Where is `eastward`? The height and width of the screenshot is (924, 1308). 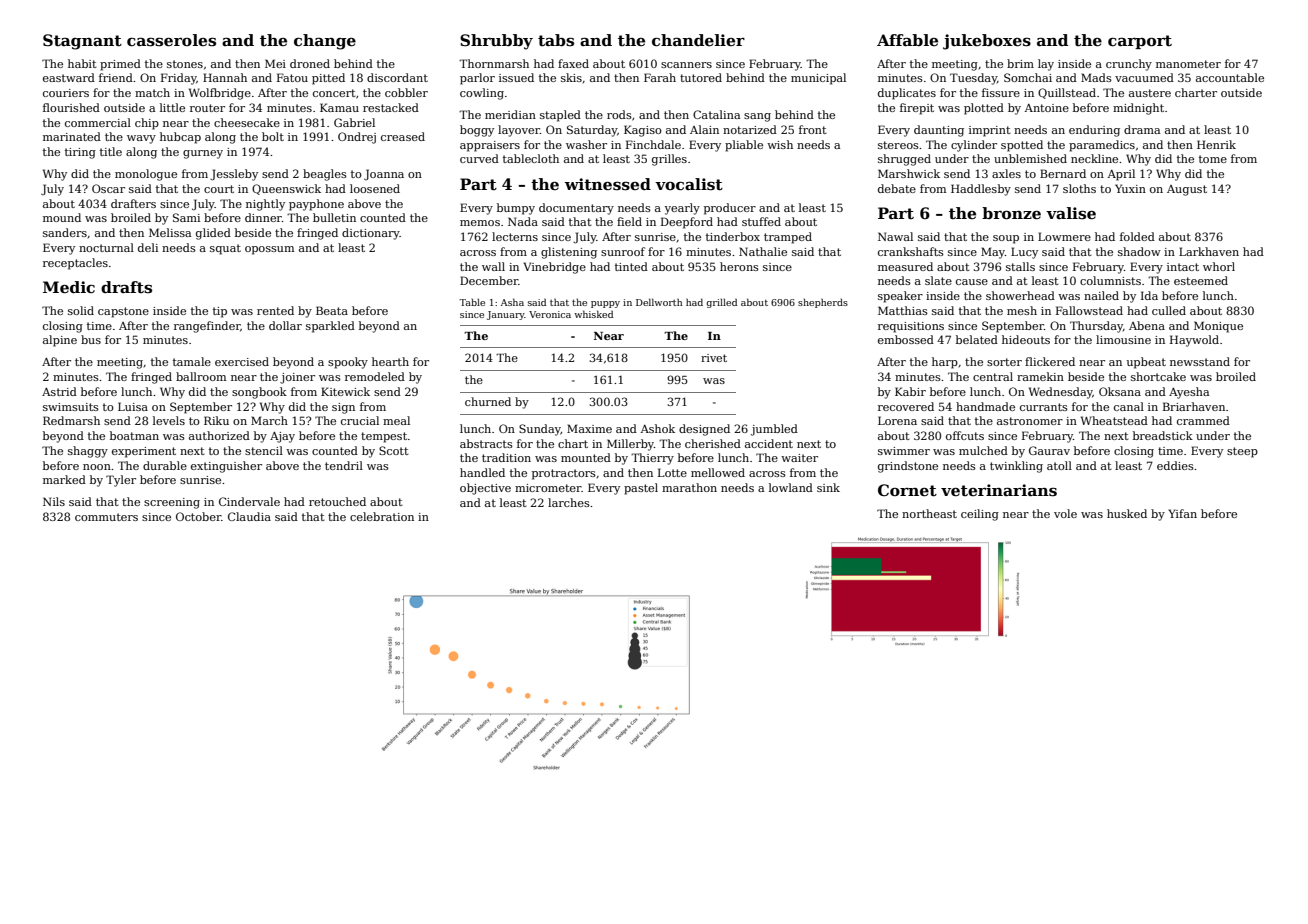 eastward is located at coordinates (69, 77).
